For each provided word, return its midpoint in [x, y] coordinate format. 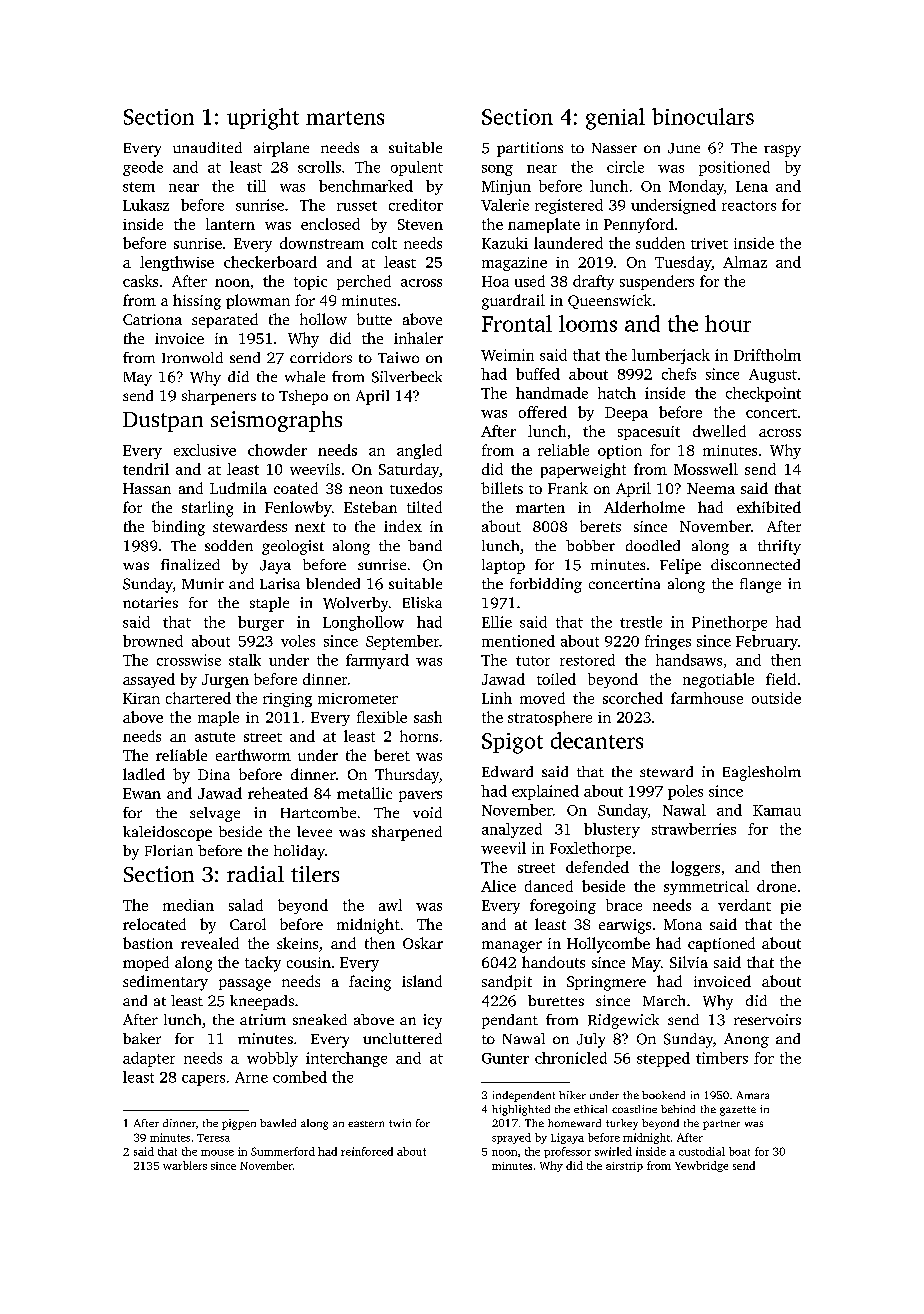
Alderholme [644, 507]
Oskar [423, 943]
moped [146, 963]
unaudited [207, 147]
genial [615, 119]
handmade [552, 393]
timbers [722, 1058]
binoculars [703, 116]
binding [178, 528]
